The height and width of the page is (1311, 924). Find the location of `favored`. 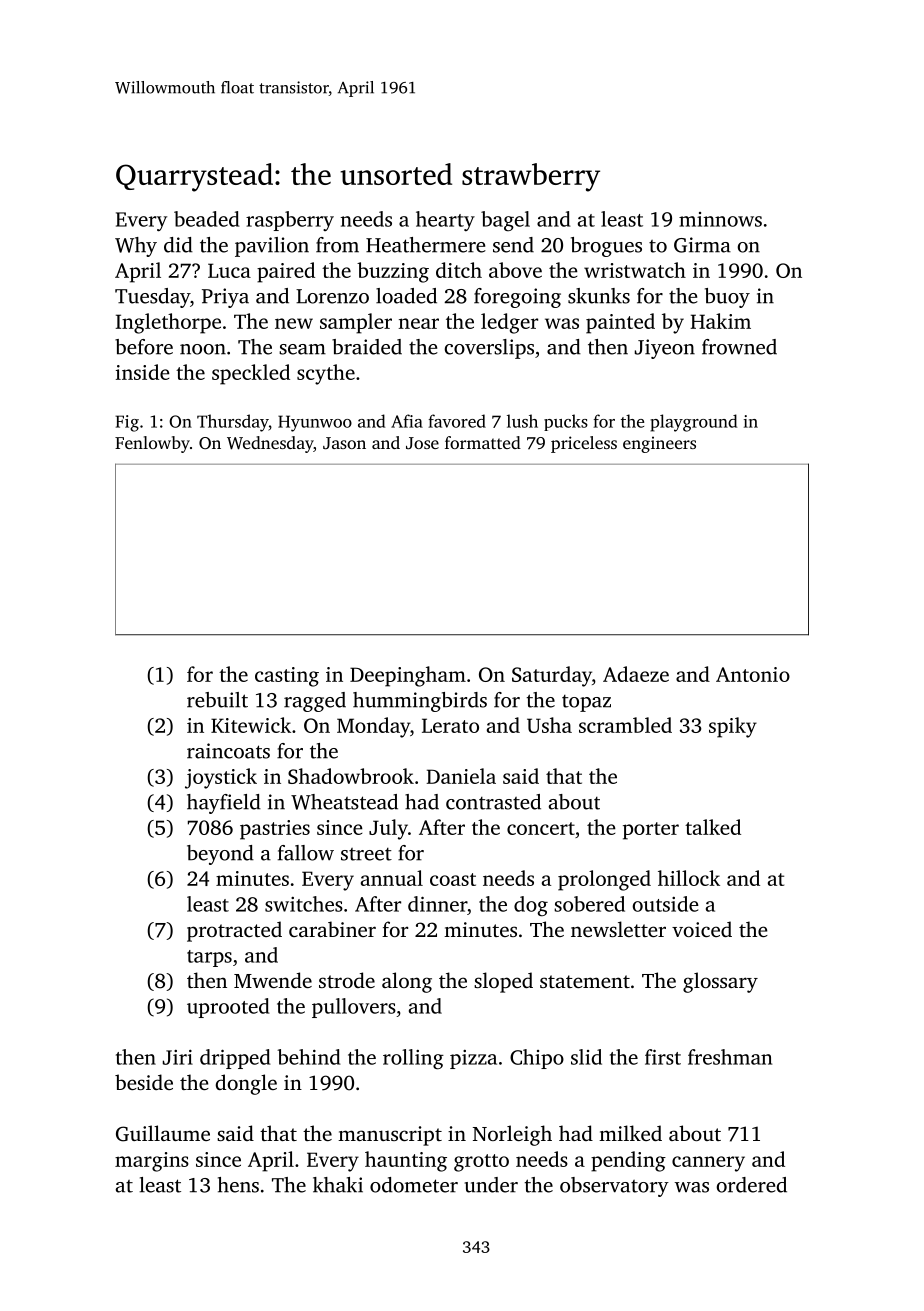

favored is located at coordinates (457, 421).
